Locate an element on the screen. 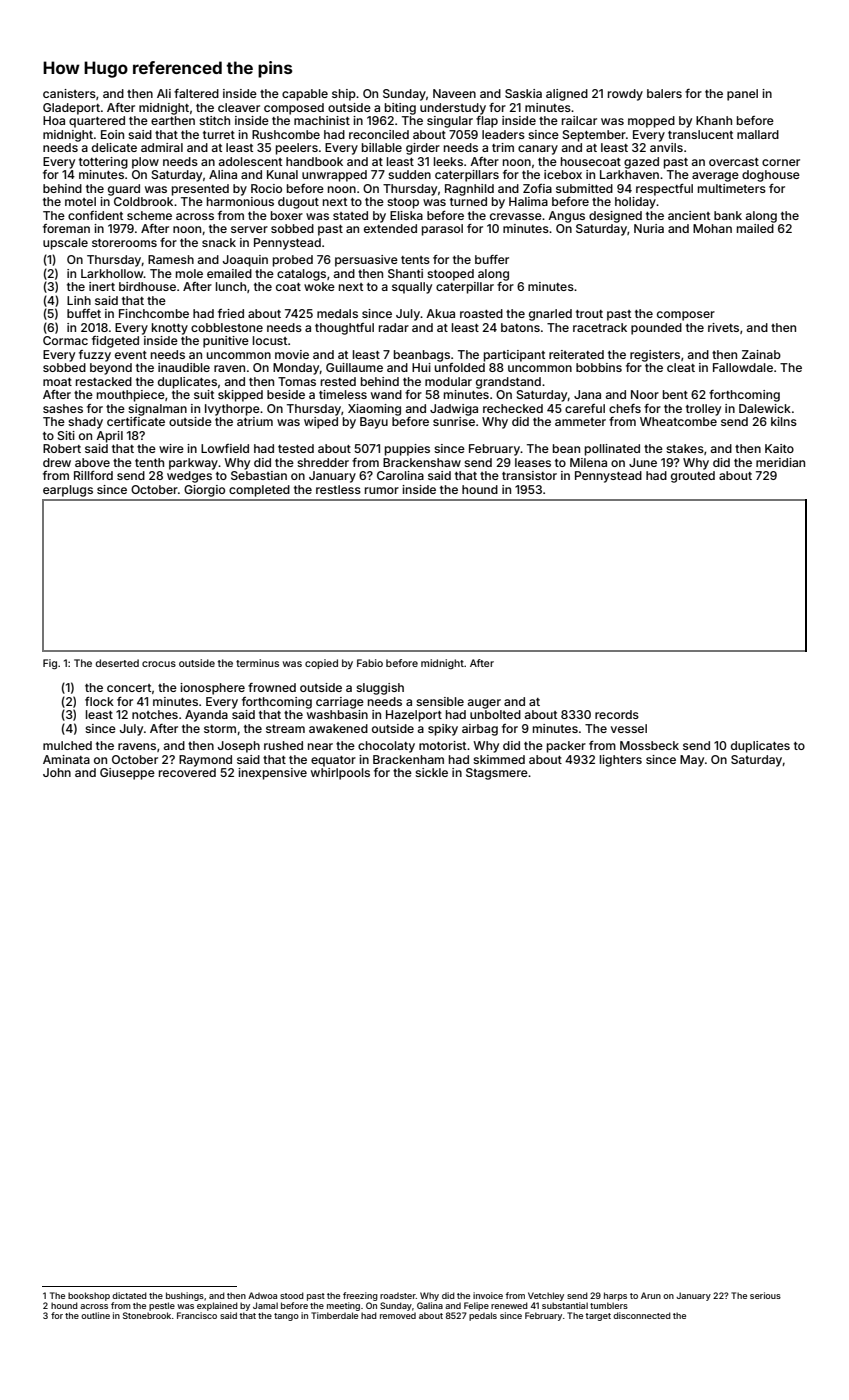 This screenshot has width=849, height=1400. deserted is located at coordinates (117, 663).
